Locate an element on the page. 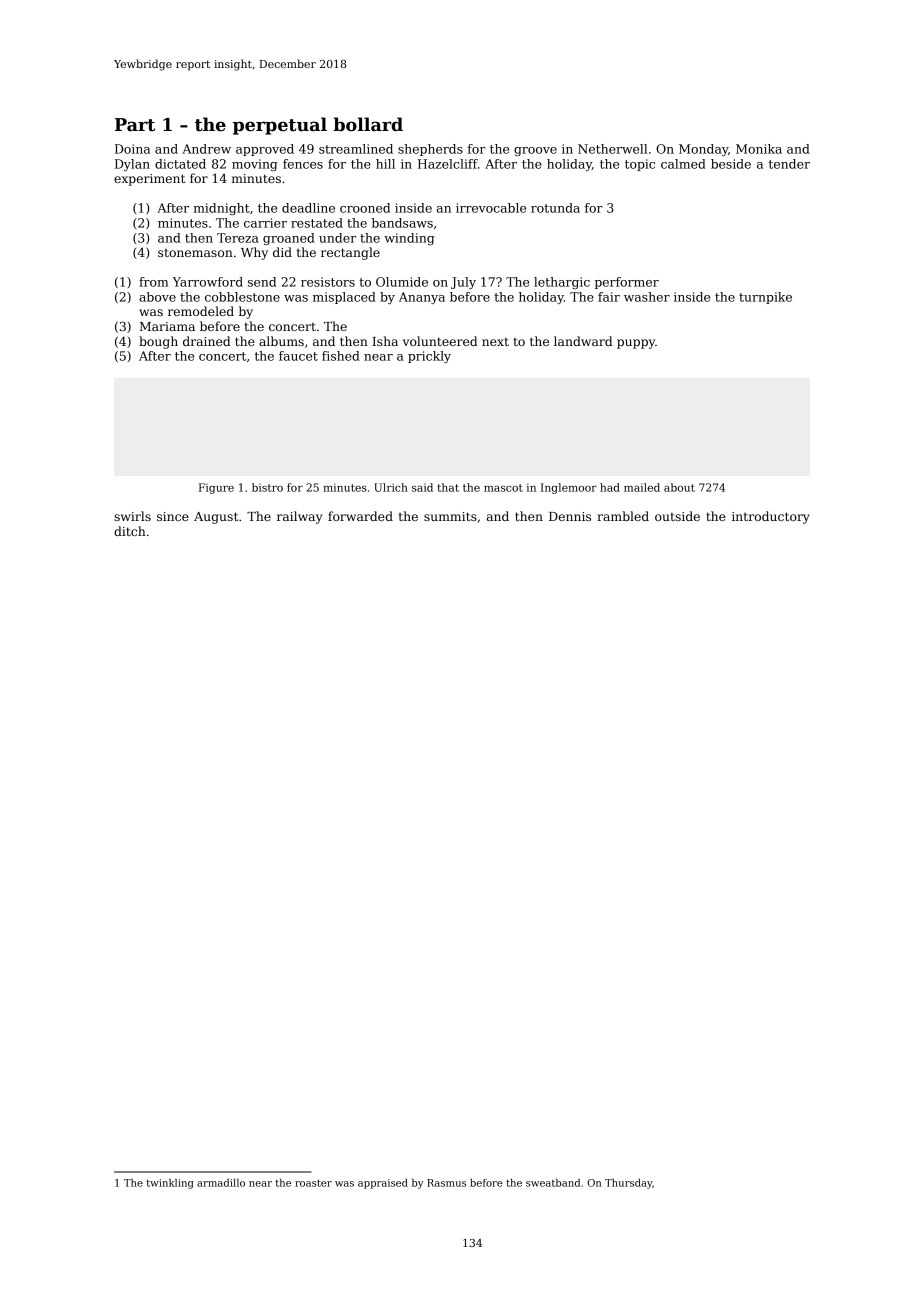  introductory is located at coordinates (771, 517).
